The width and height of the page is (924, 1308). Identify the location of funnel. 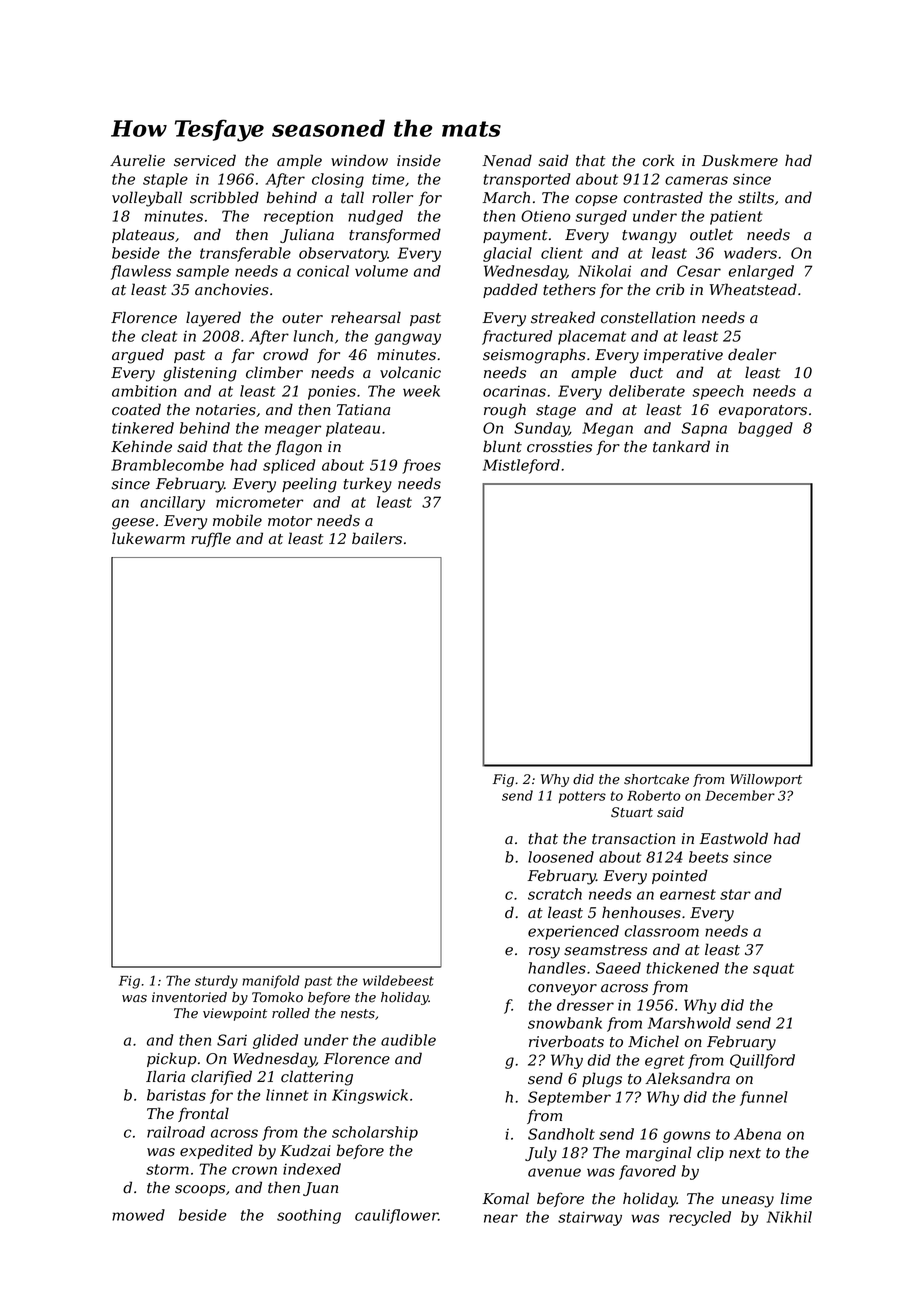
(764, 1098).
